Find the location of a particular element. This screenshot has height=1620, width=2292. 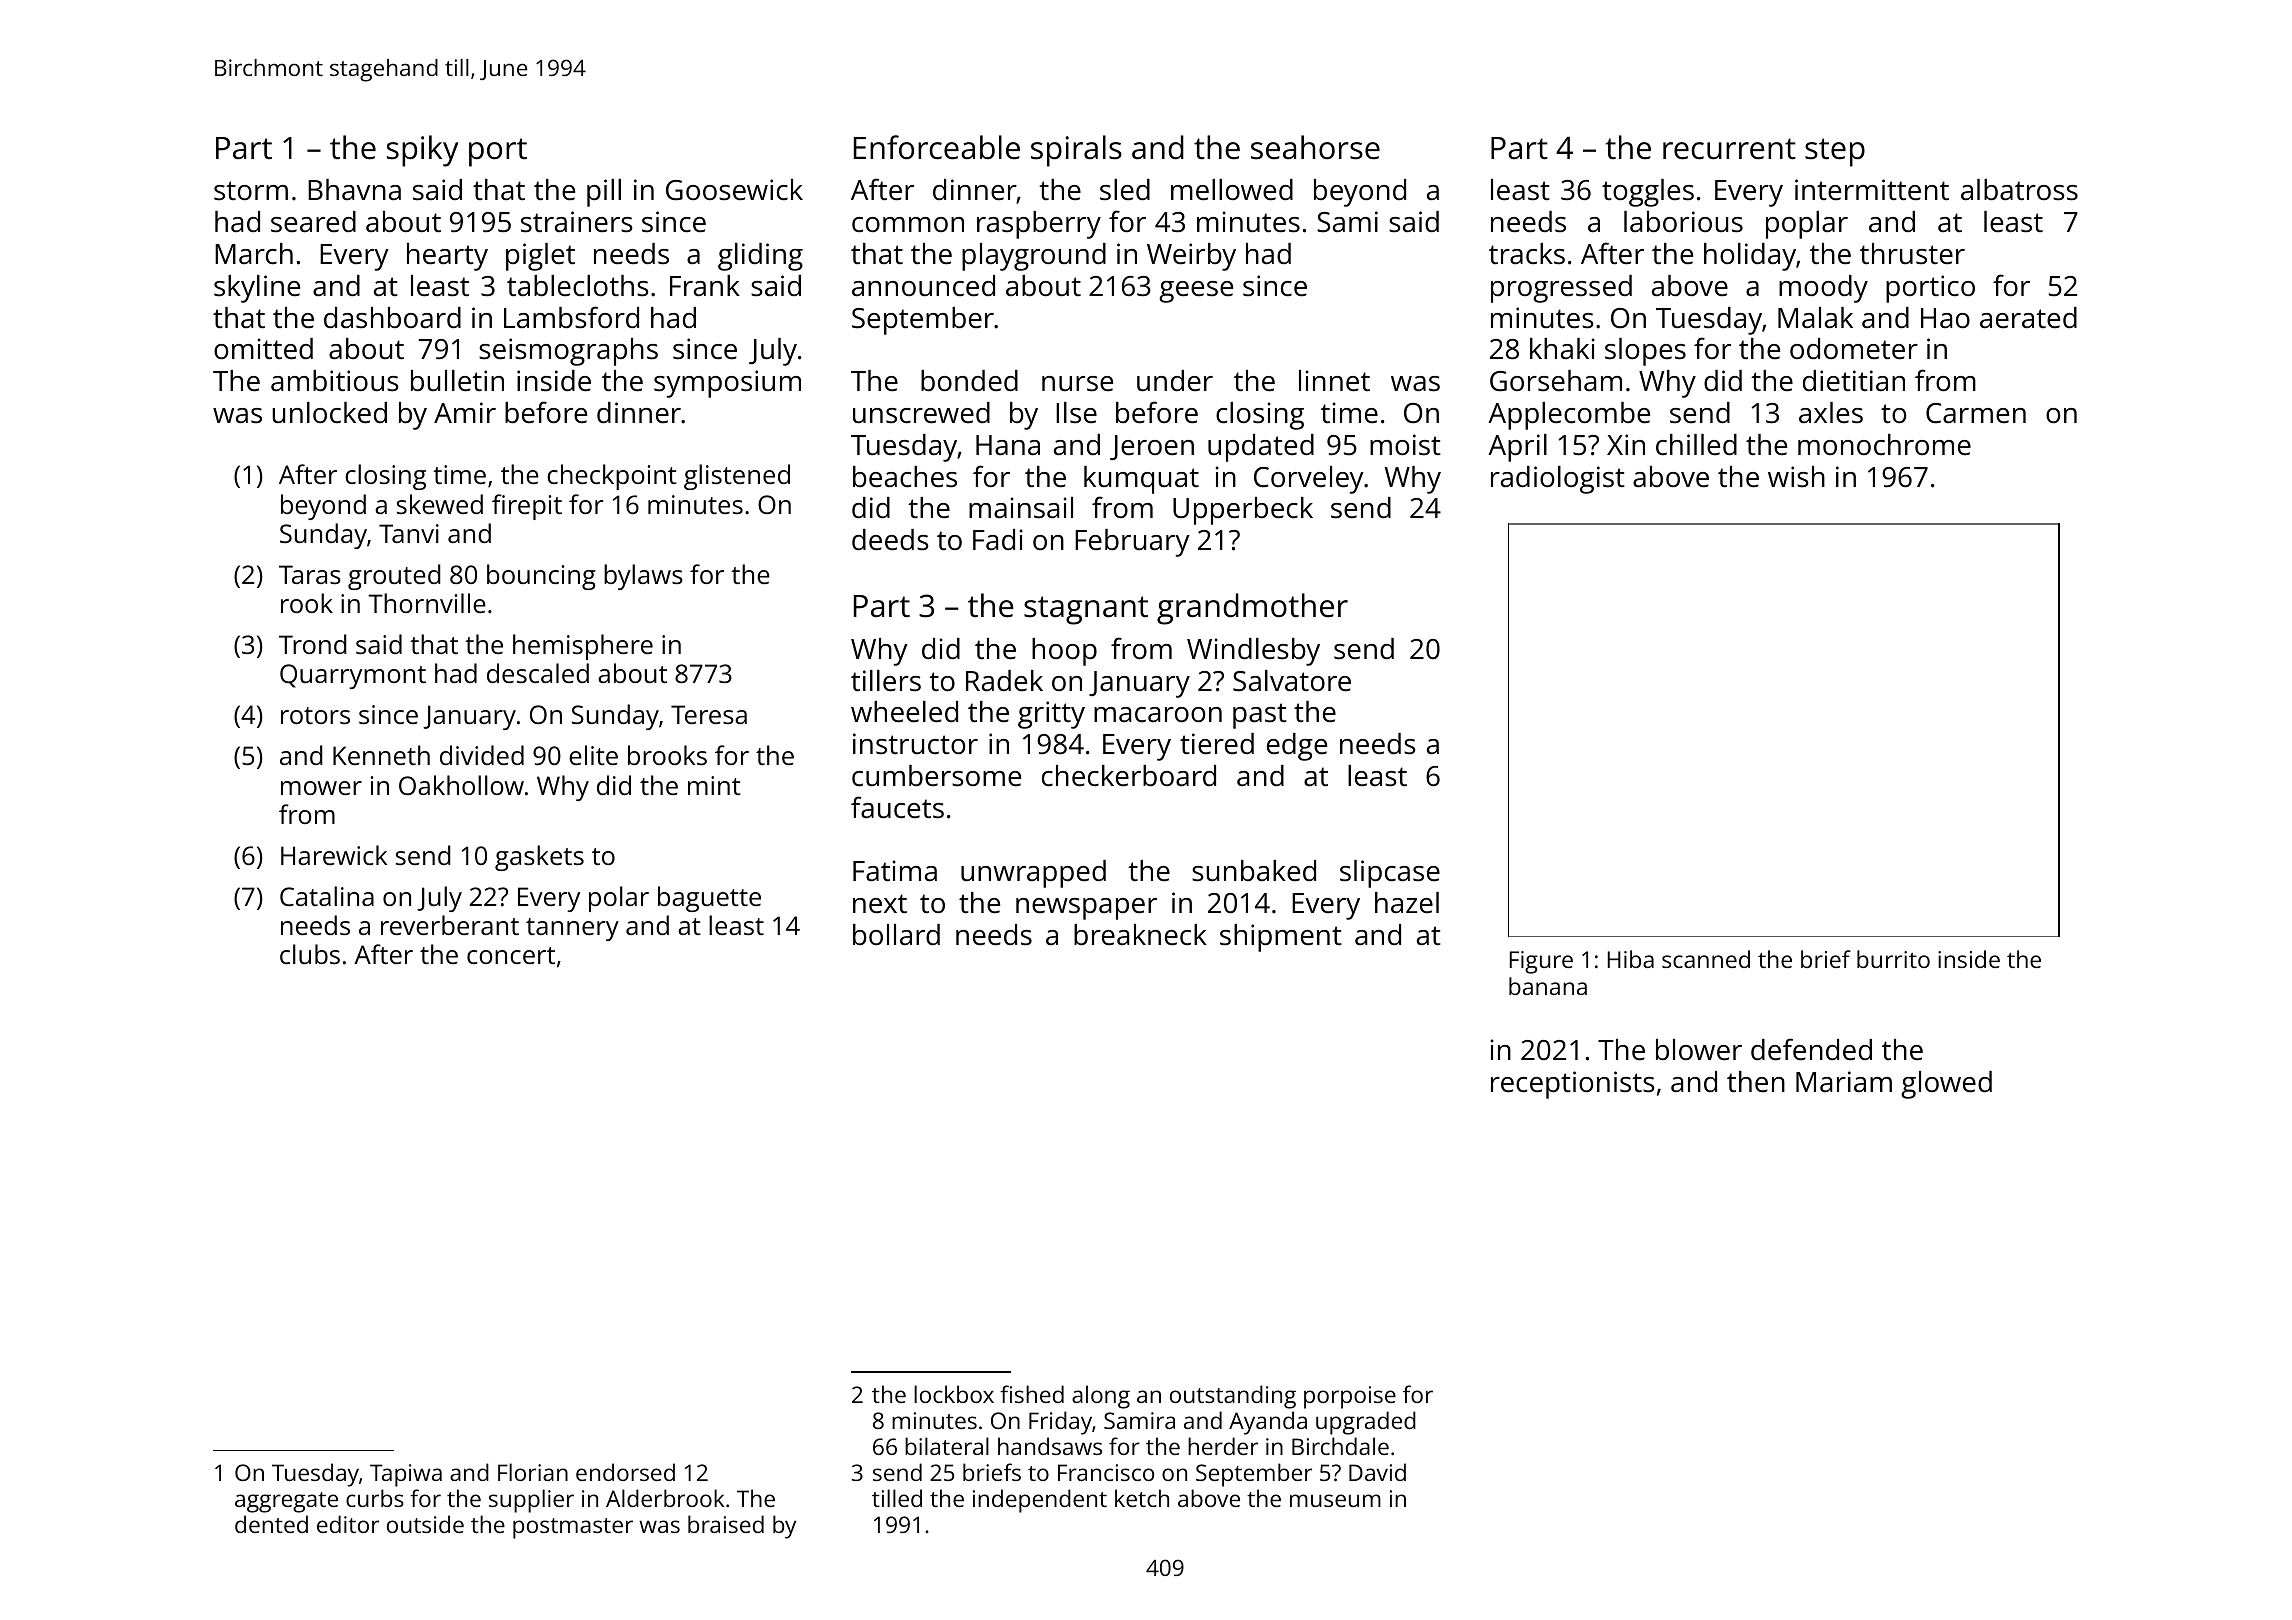

ambitious is located at coordinates (334, 381).
